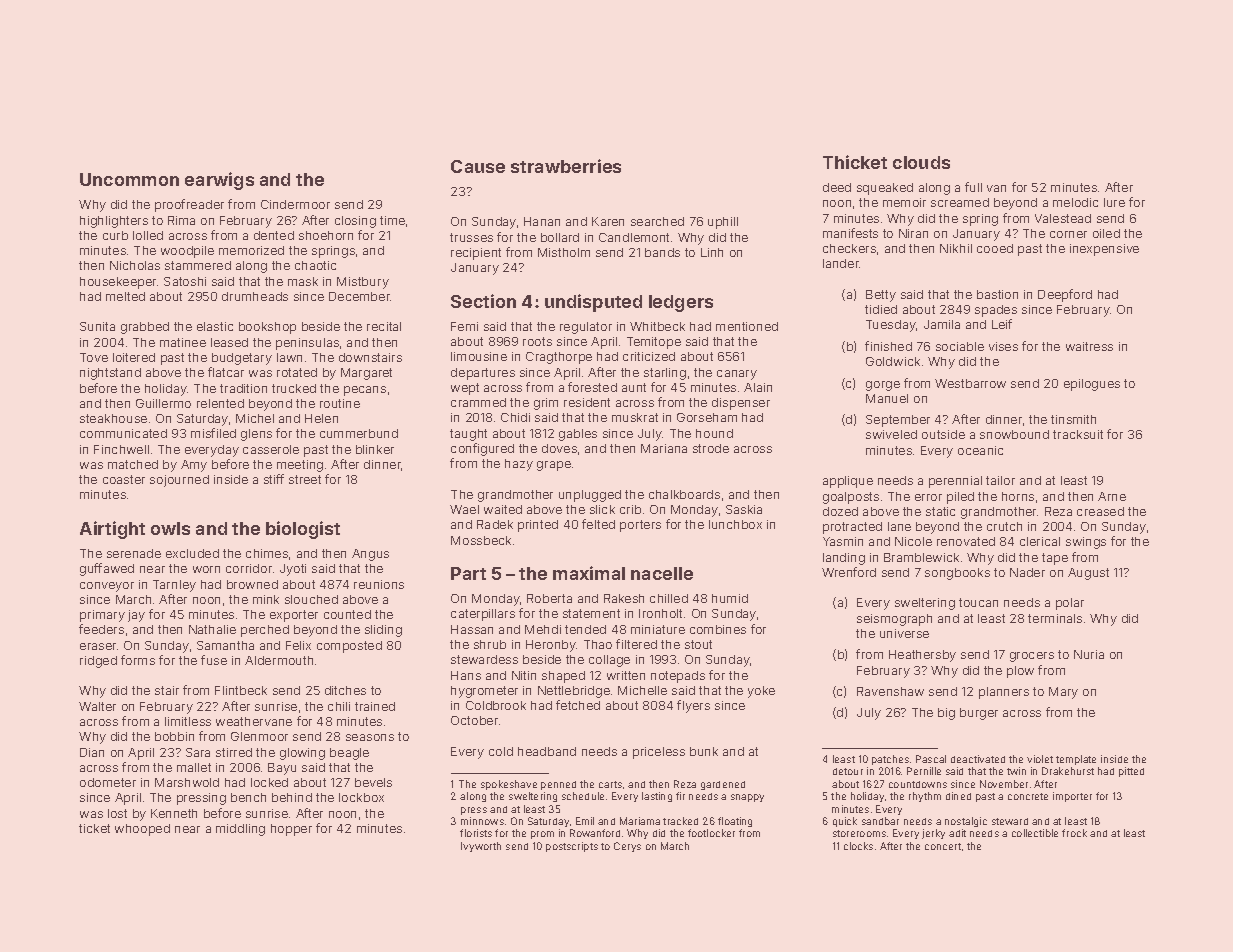 The image size is (1233, 952). Describe the element at coordinates (465, 389) in the screenshot. I see `wept` at that location.
